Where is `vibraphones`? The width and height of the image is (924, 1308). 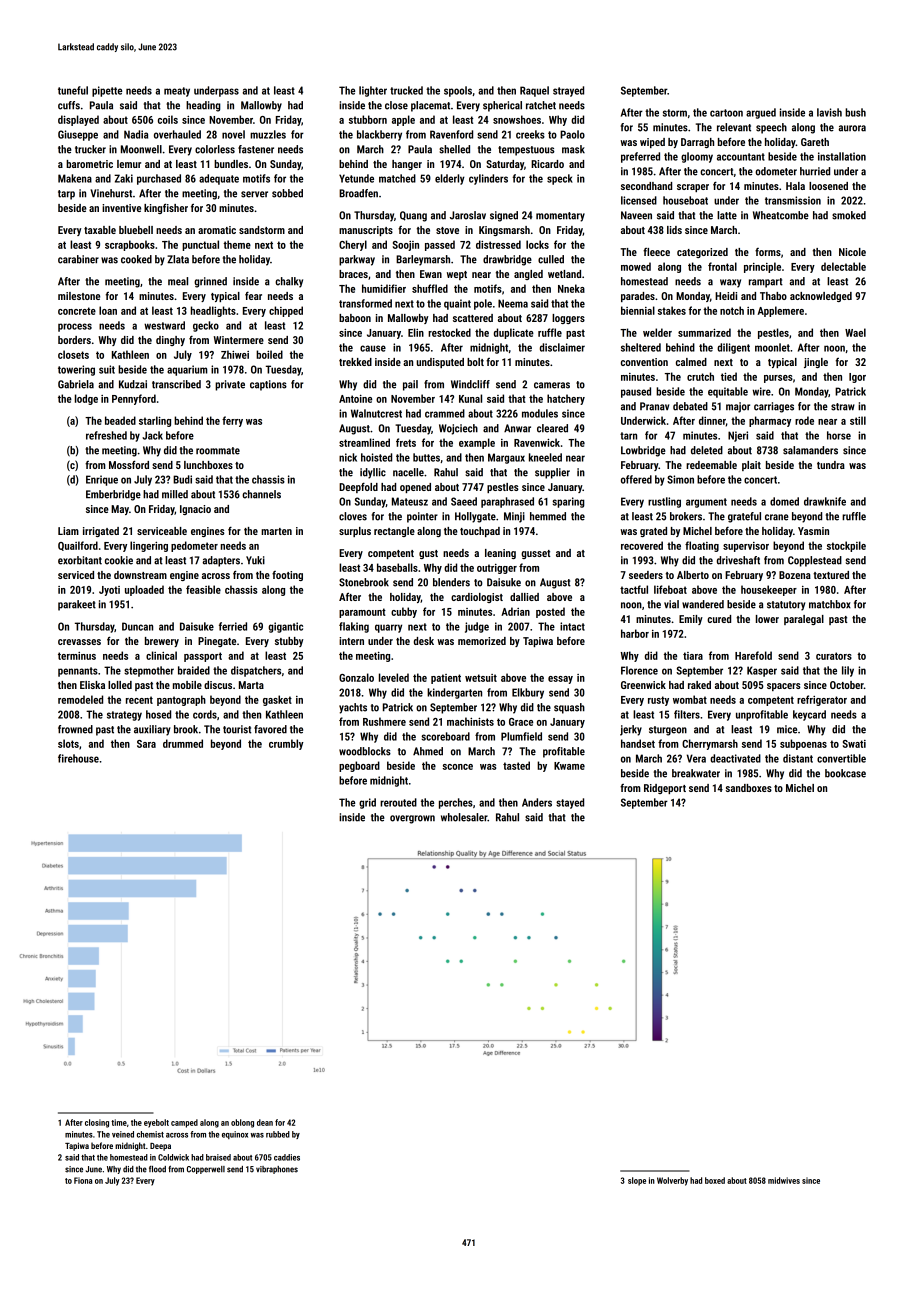 vibraphones is located at coordinates (277, 1170).
